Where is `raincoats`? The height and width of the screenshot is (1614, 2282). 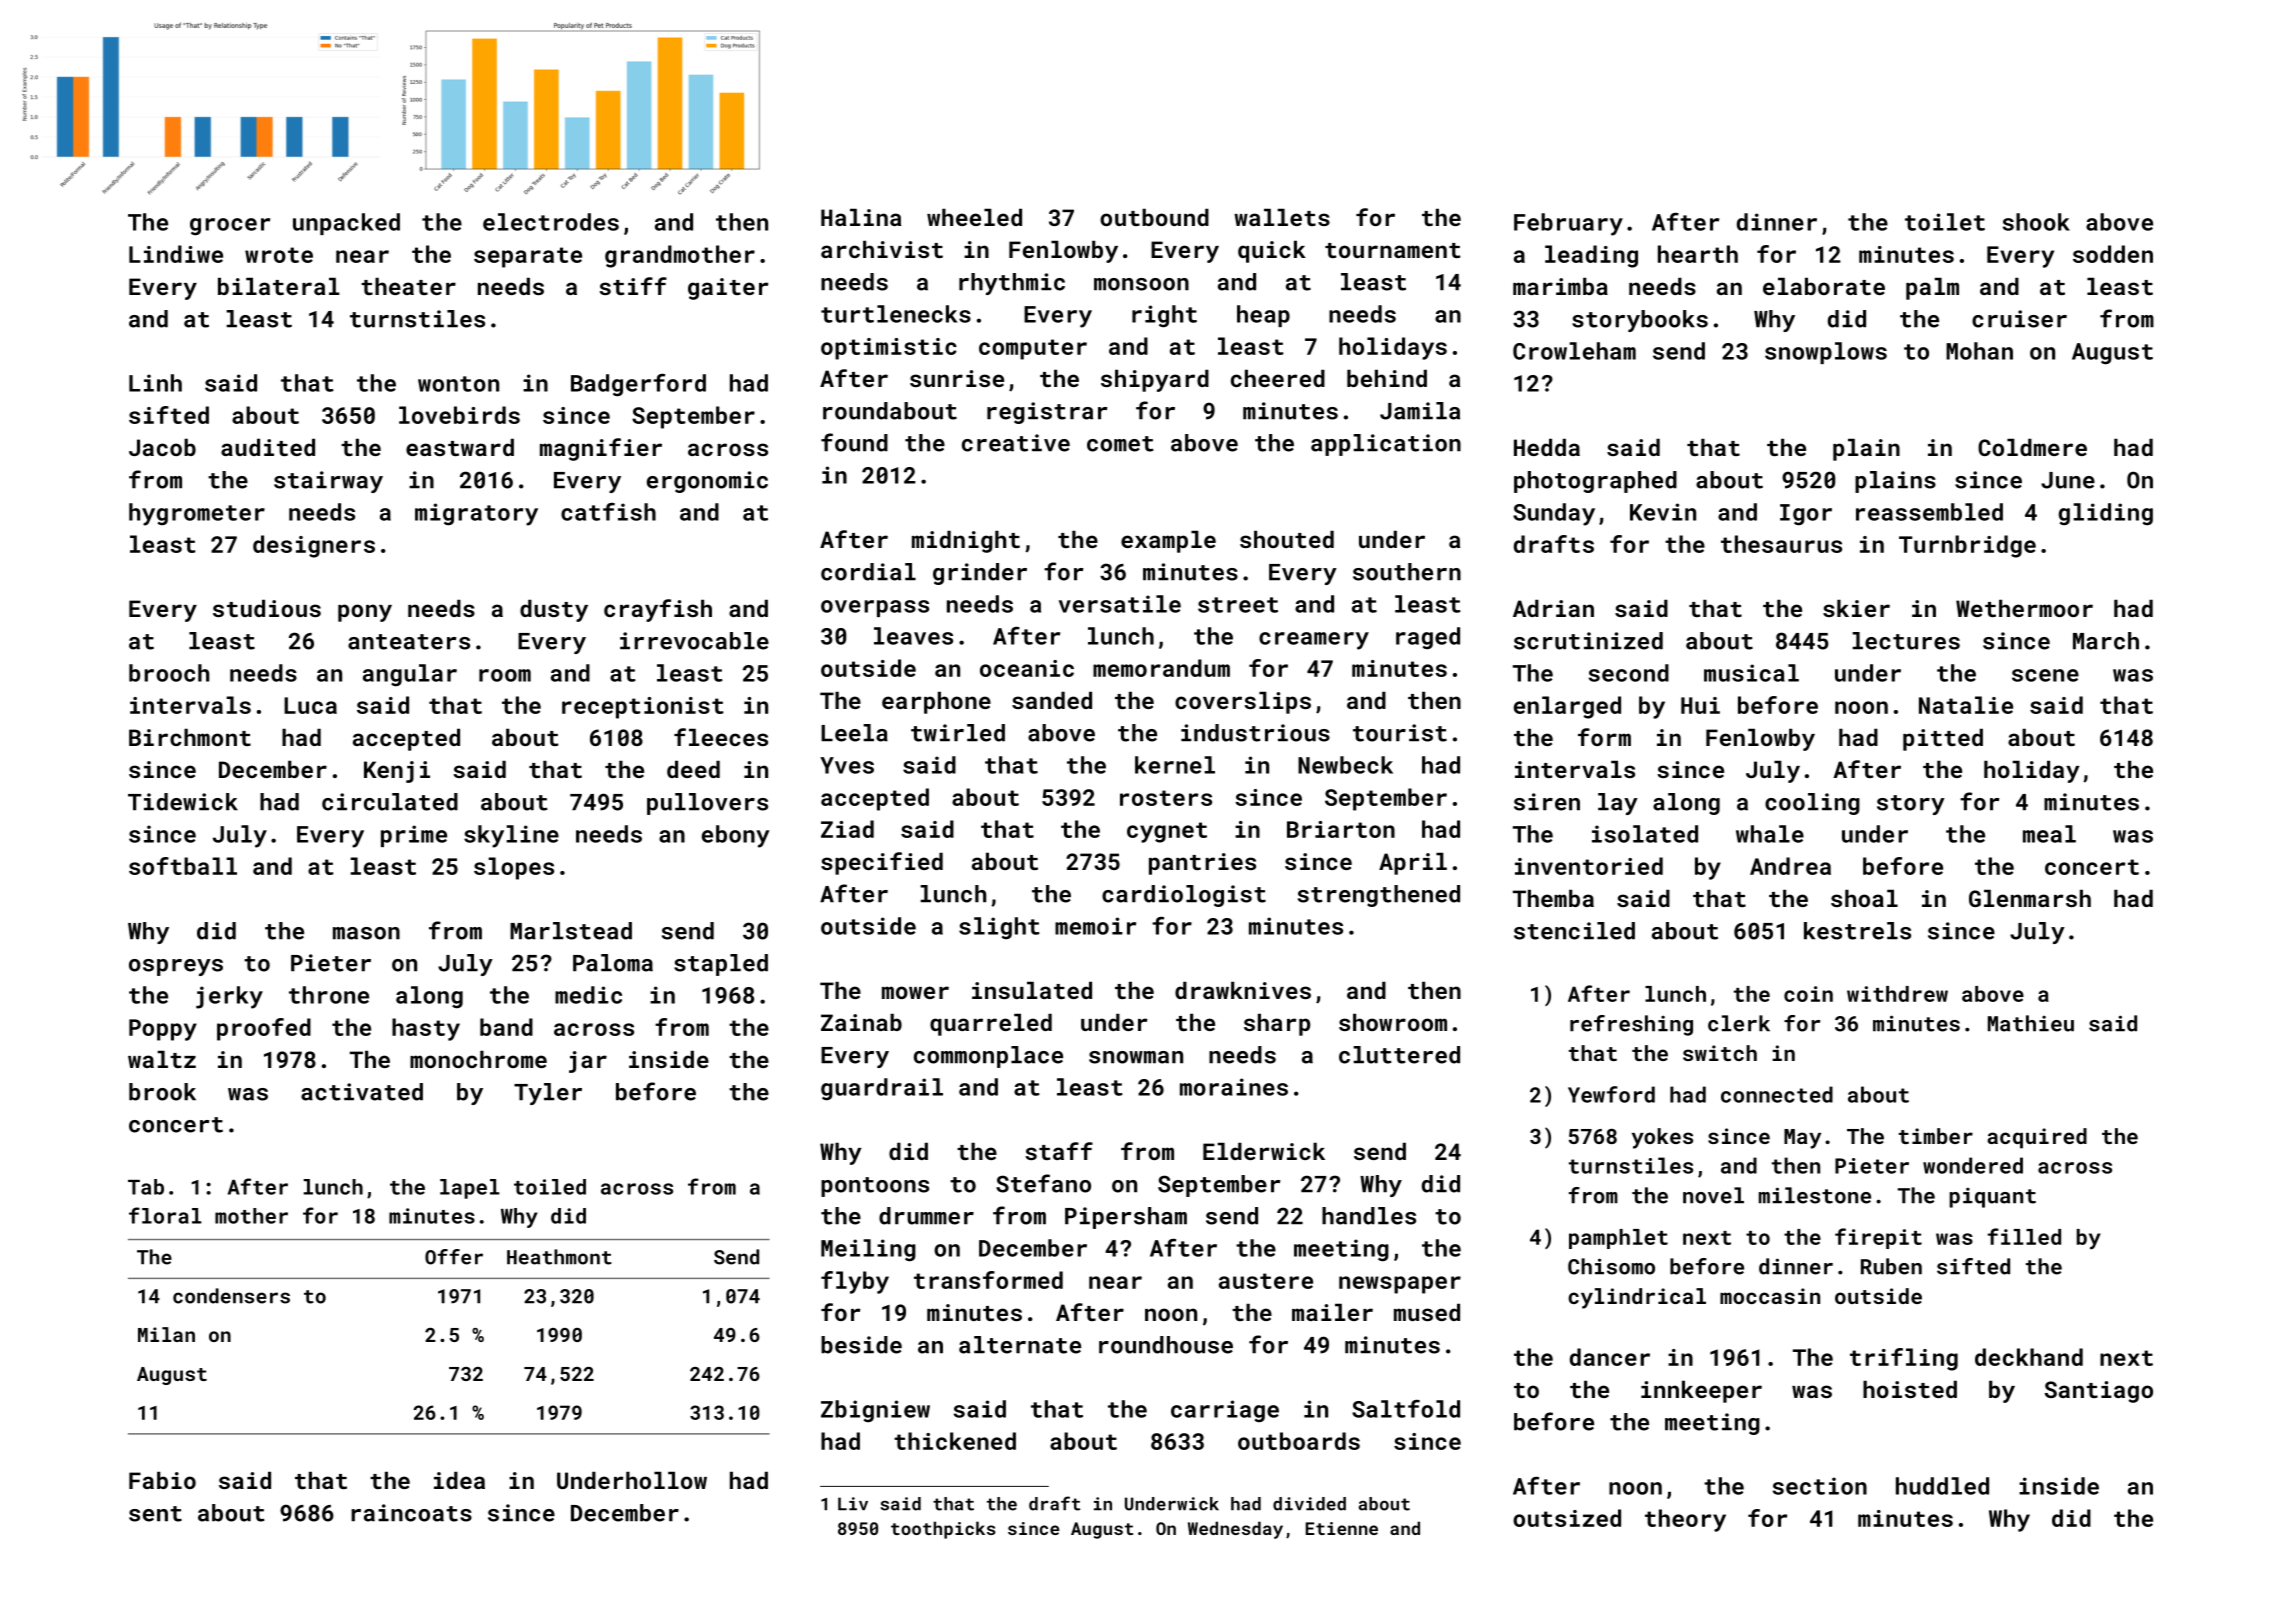
raincoats is located at coordinates (411, 1513).
